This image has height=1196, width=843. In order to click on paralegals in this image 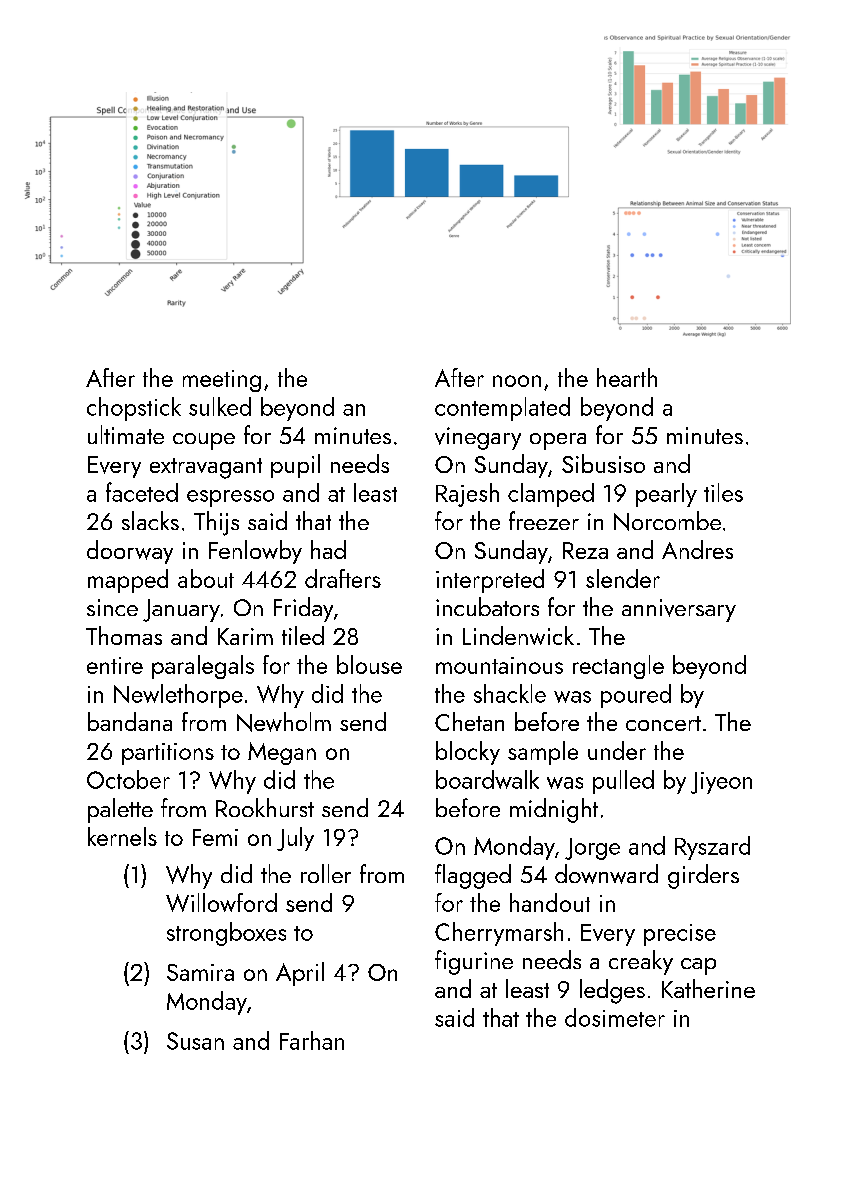, I will do `click(203, 667)`.
